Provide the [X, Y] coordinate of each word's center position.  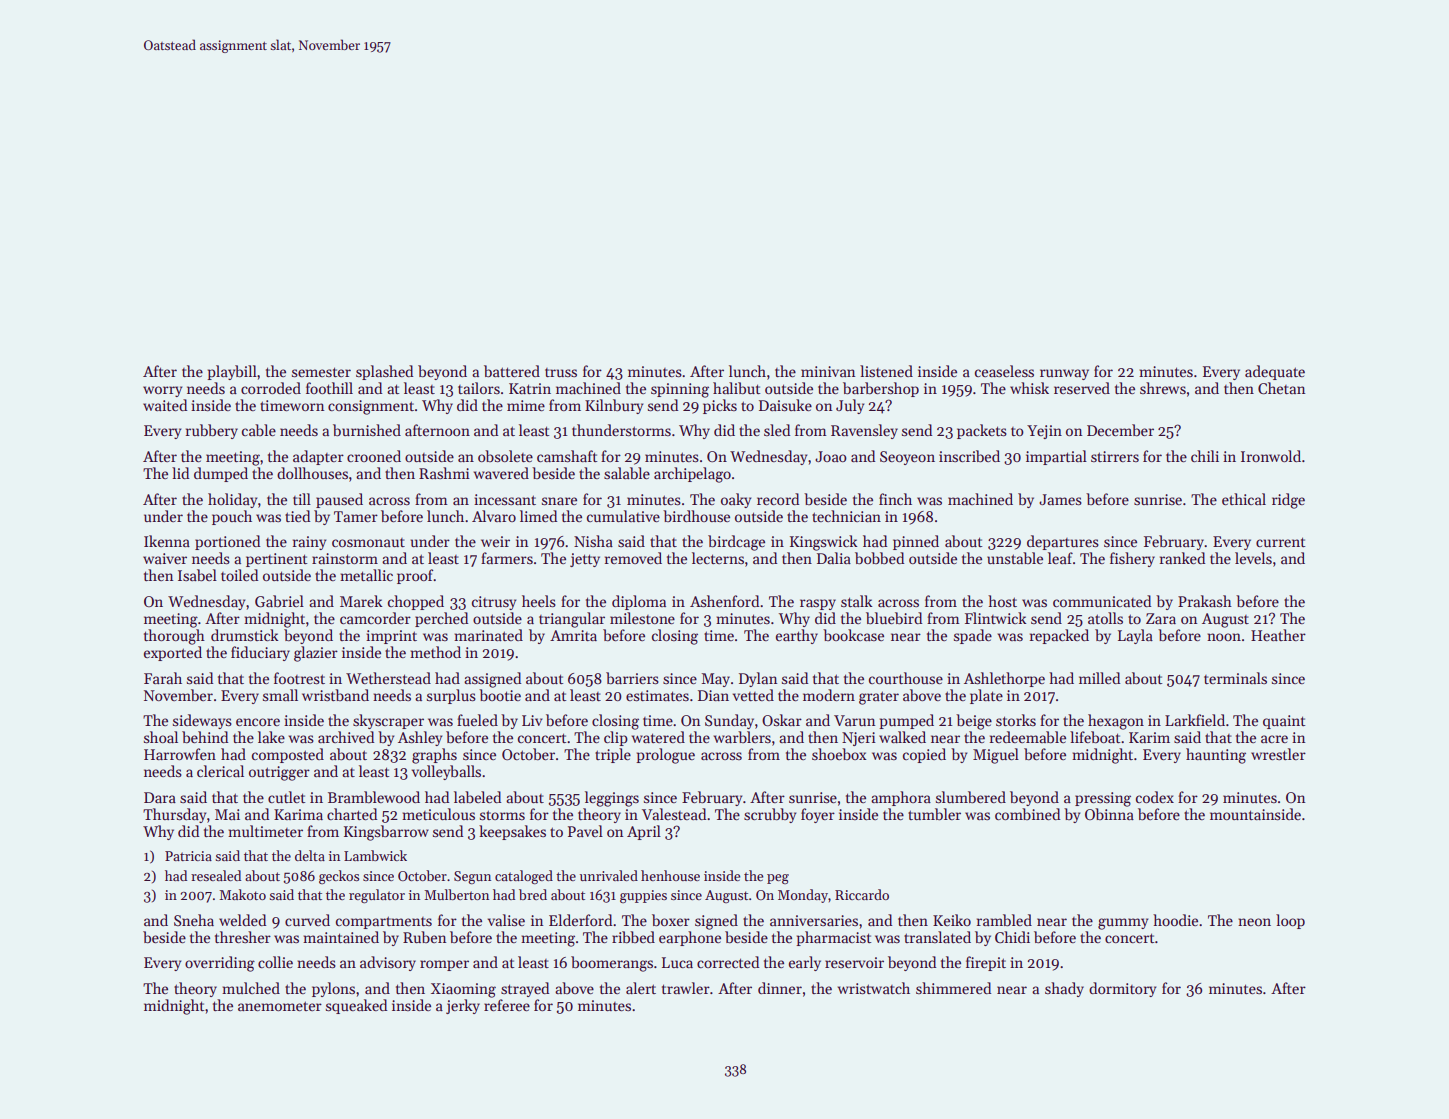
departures [1063, 542]
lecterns [718, 558]
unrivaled [609, 875]
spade [973, 636]
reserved [1082, 388]
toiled [239, 575]
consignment [371, 407]
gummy [1123, 924]
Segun [472, 877]
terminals [1235, 678]
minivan [828, 371]
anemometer [280, 1006]
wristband [335, 695]
